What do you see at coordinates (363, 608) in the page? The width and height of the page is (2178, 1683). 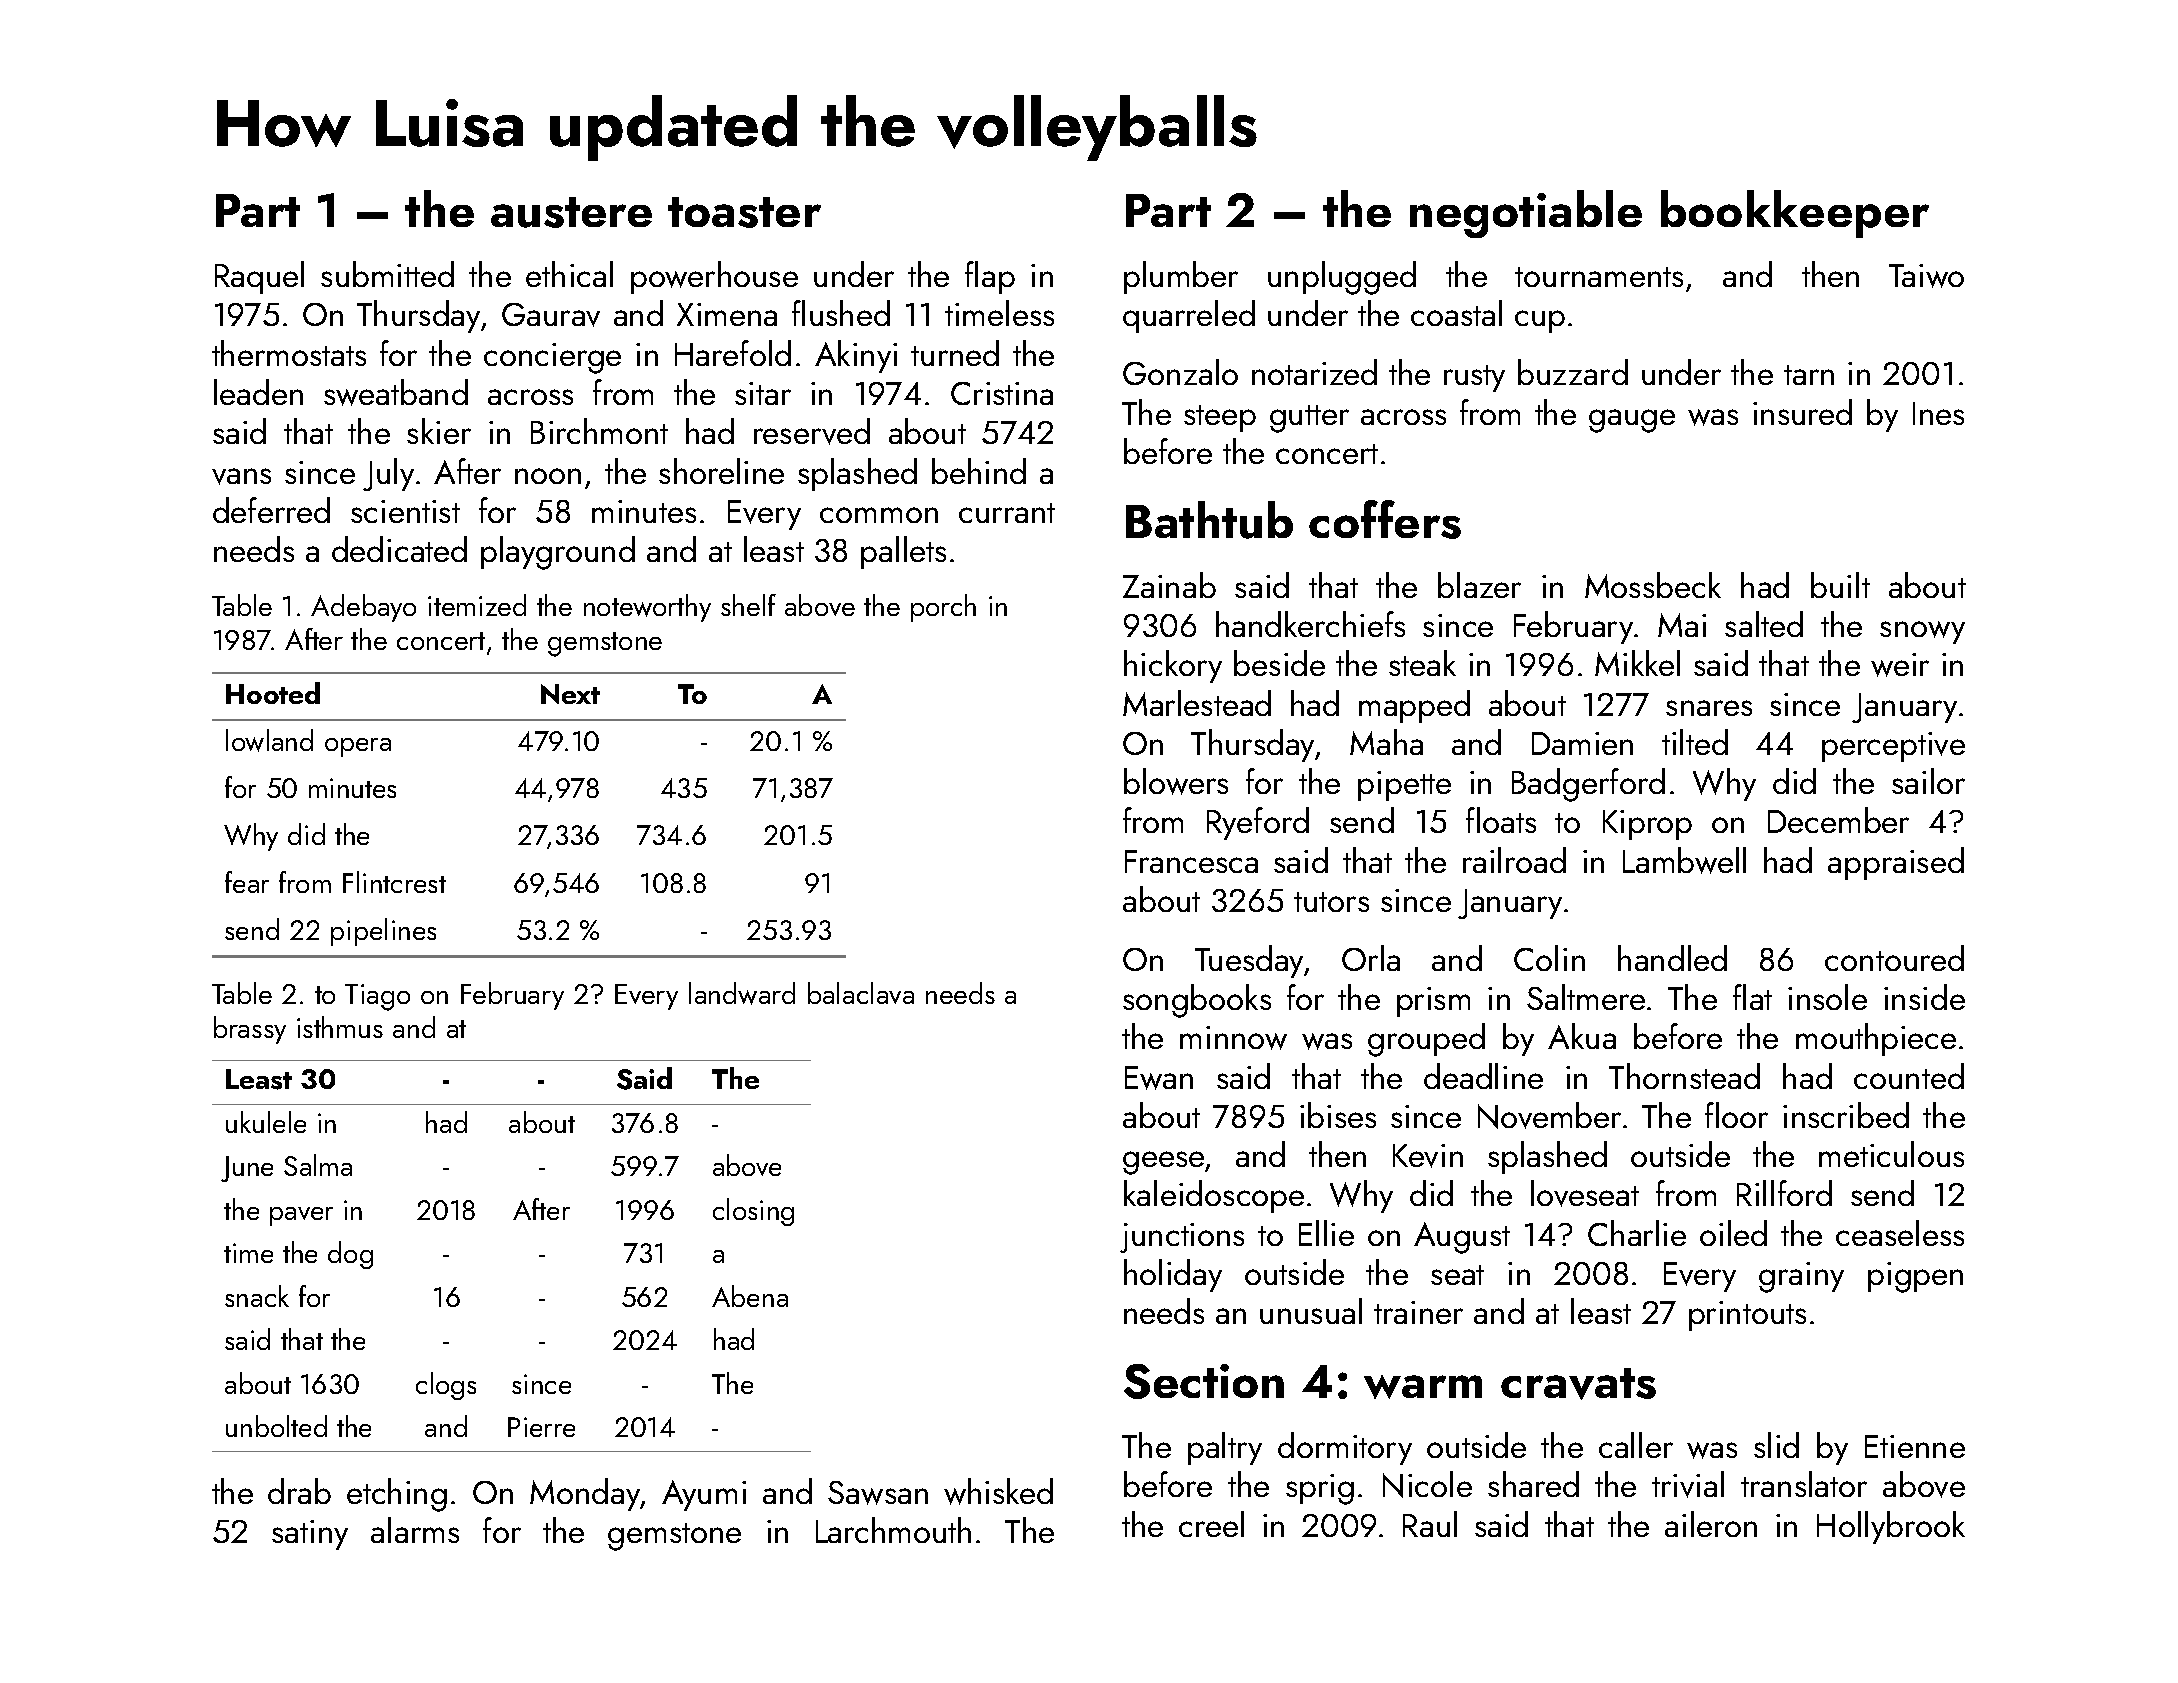 I see `Adebayo` at bounding box center [363, 608].
